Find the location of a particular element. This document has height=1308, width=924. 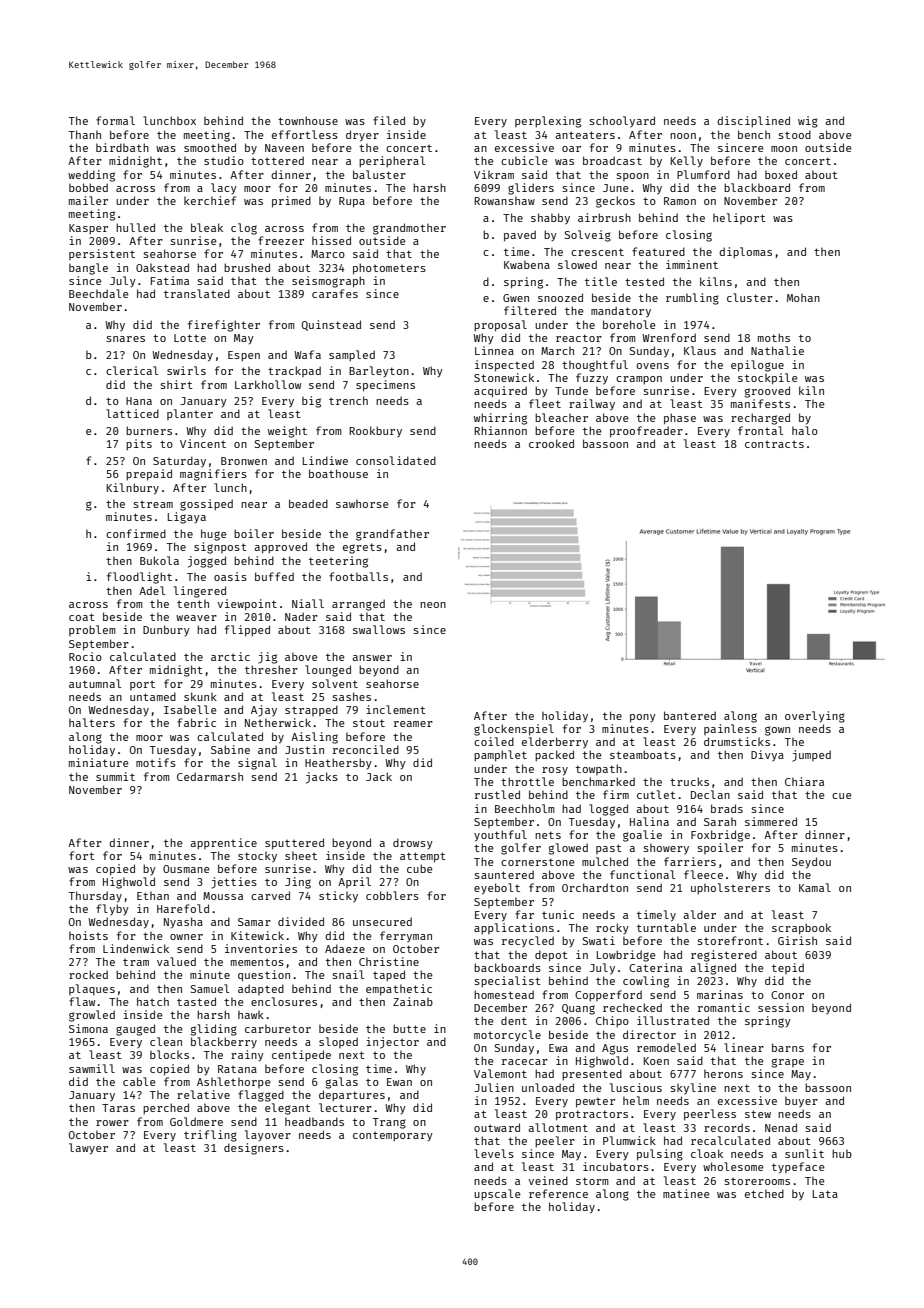

noon is located at coordinates (683, 136).
